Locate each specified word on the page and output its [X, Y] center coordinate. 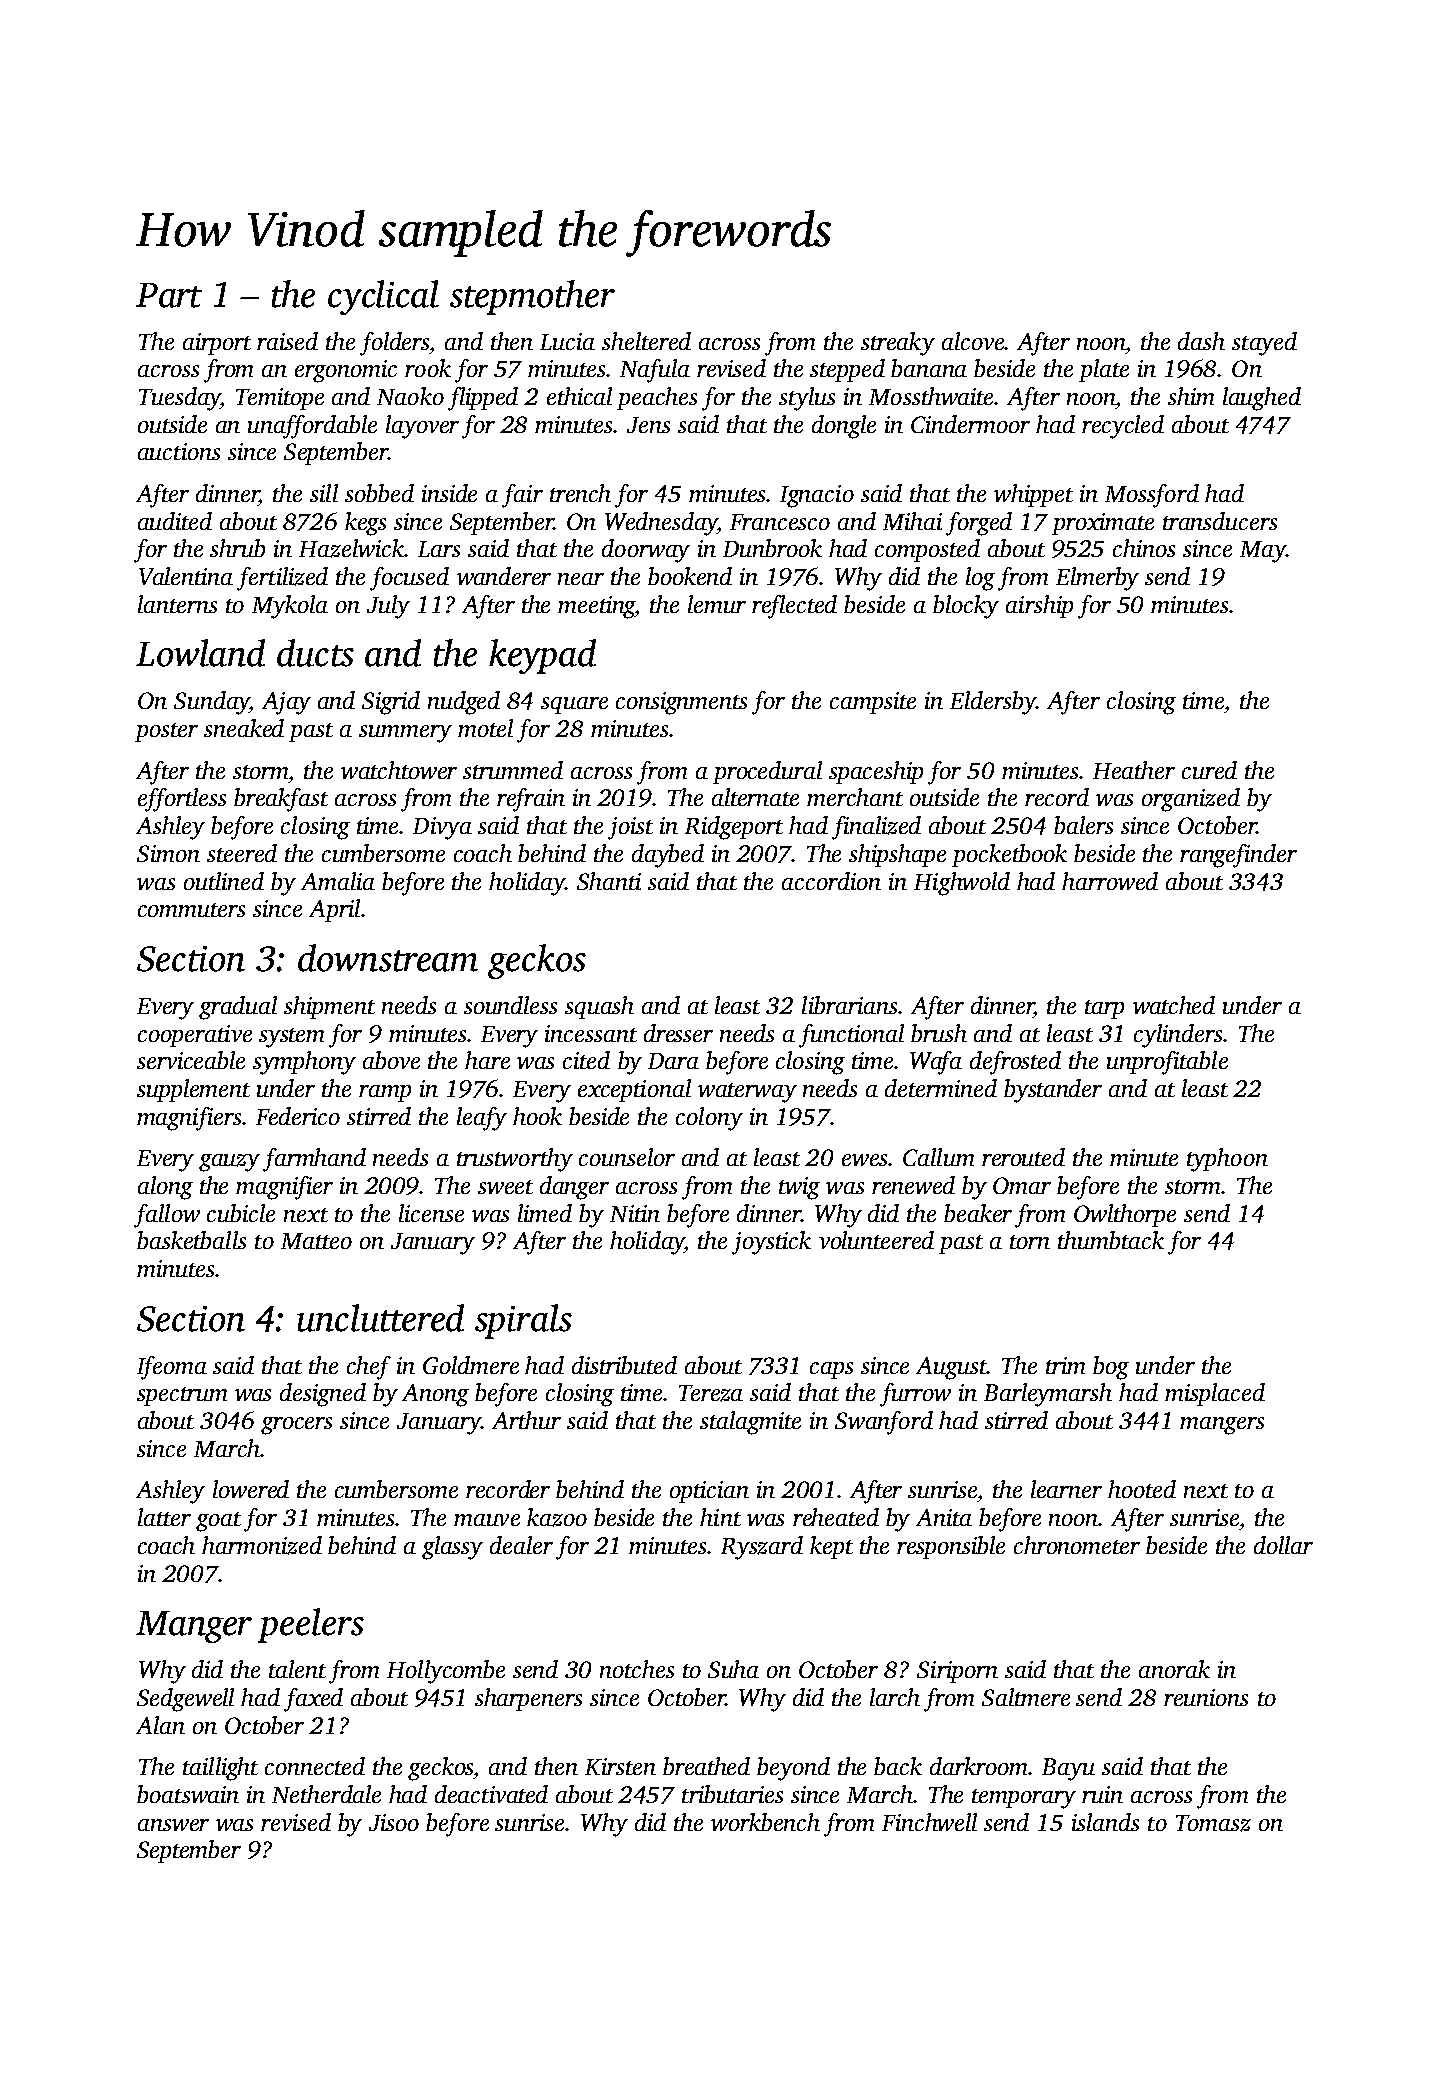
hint [720, 1517]
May [1263, 552]
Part [169, 295]
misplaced [1215, 1394]
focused [409, 579]
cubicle [241, 1213]
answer [173, 1825]
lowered [251, 1489]
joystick [771, 1243]
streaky [898, 344]
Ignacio [817, 496]
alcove [973, 341]
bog [1111, 1368]
